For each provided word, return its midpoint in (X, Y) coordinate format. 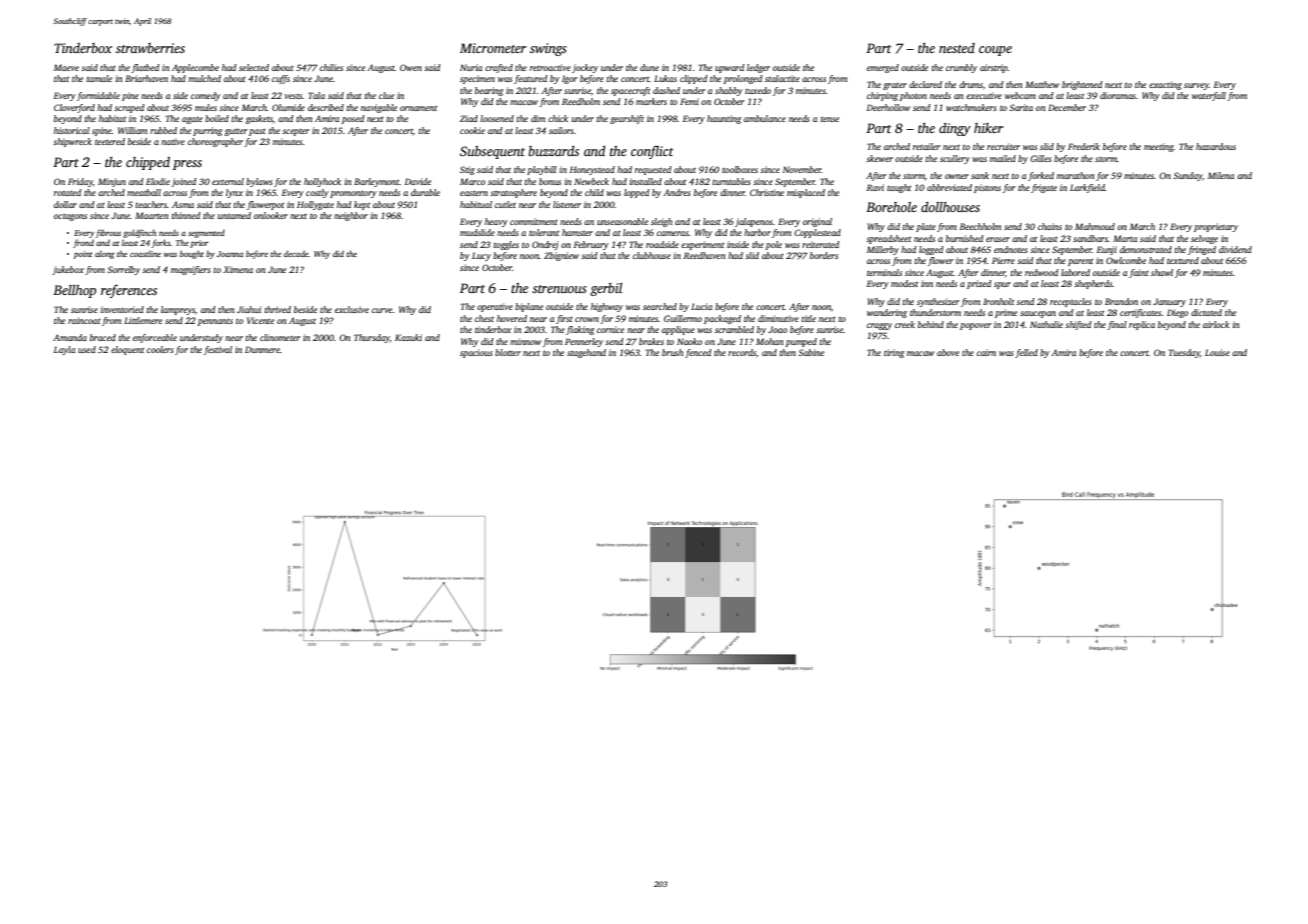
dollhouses (950, 207)
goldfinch (139, 233)
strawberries (150, 48)
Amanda (70, 337)
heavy (496, 222)
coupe (995, 51)
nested (957, 48)
